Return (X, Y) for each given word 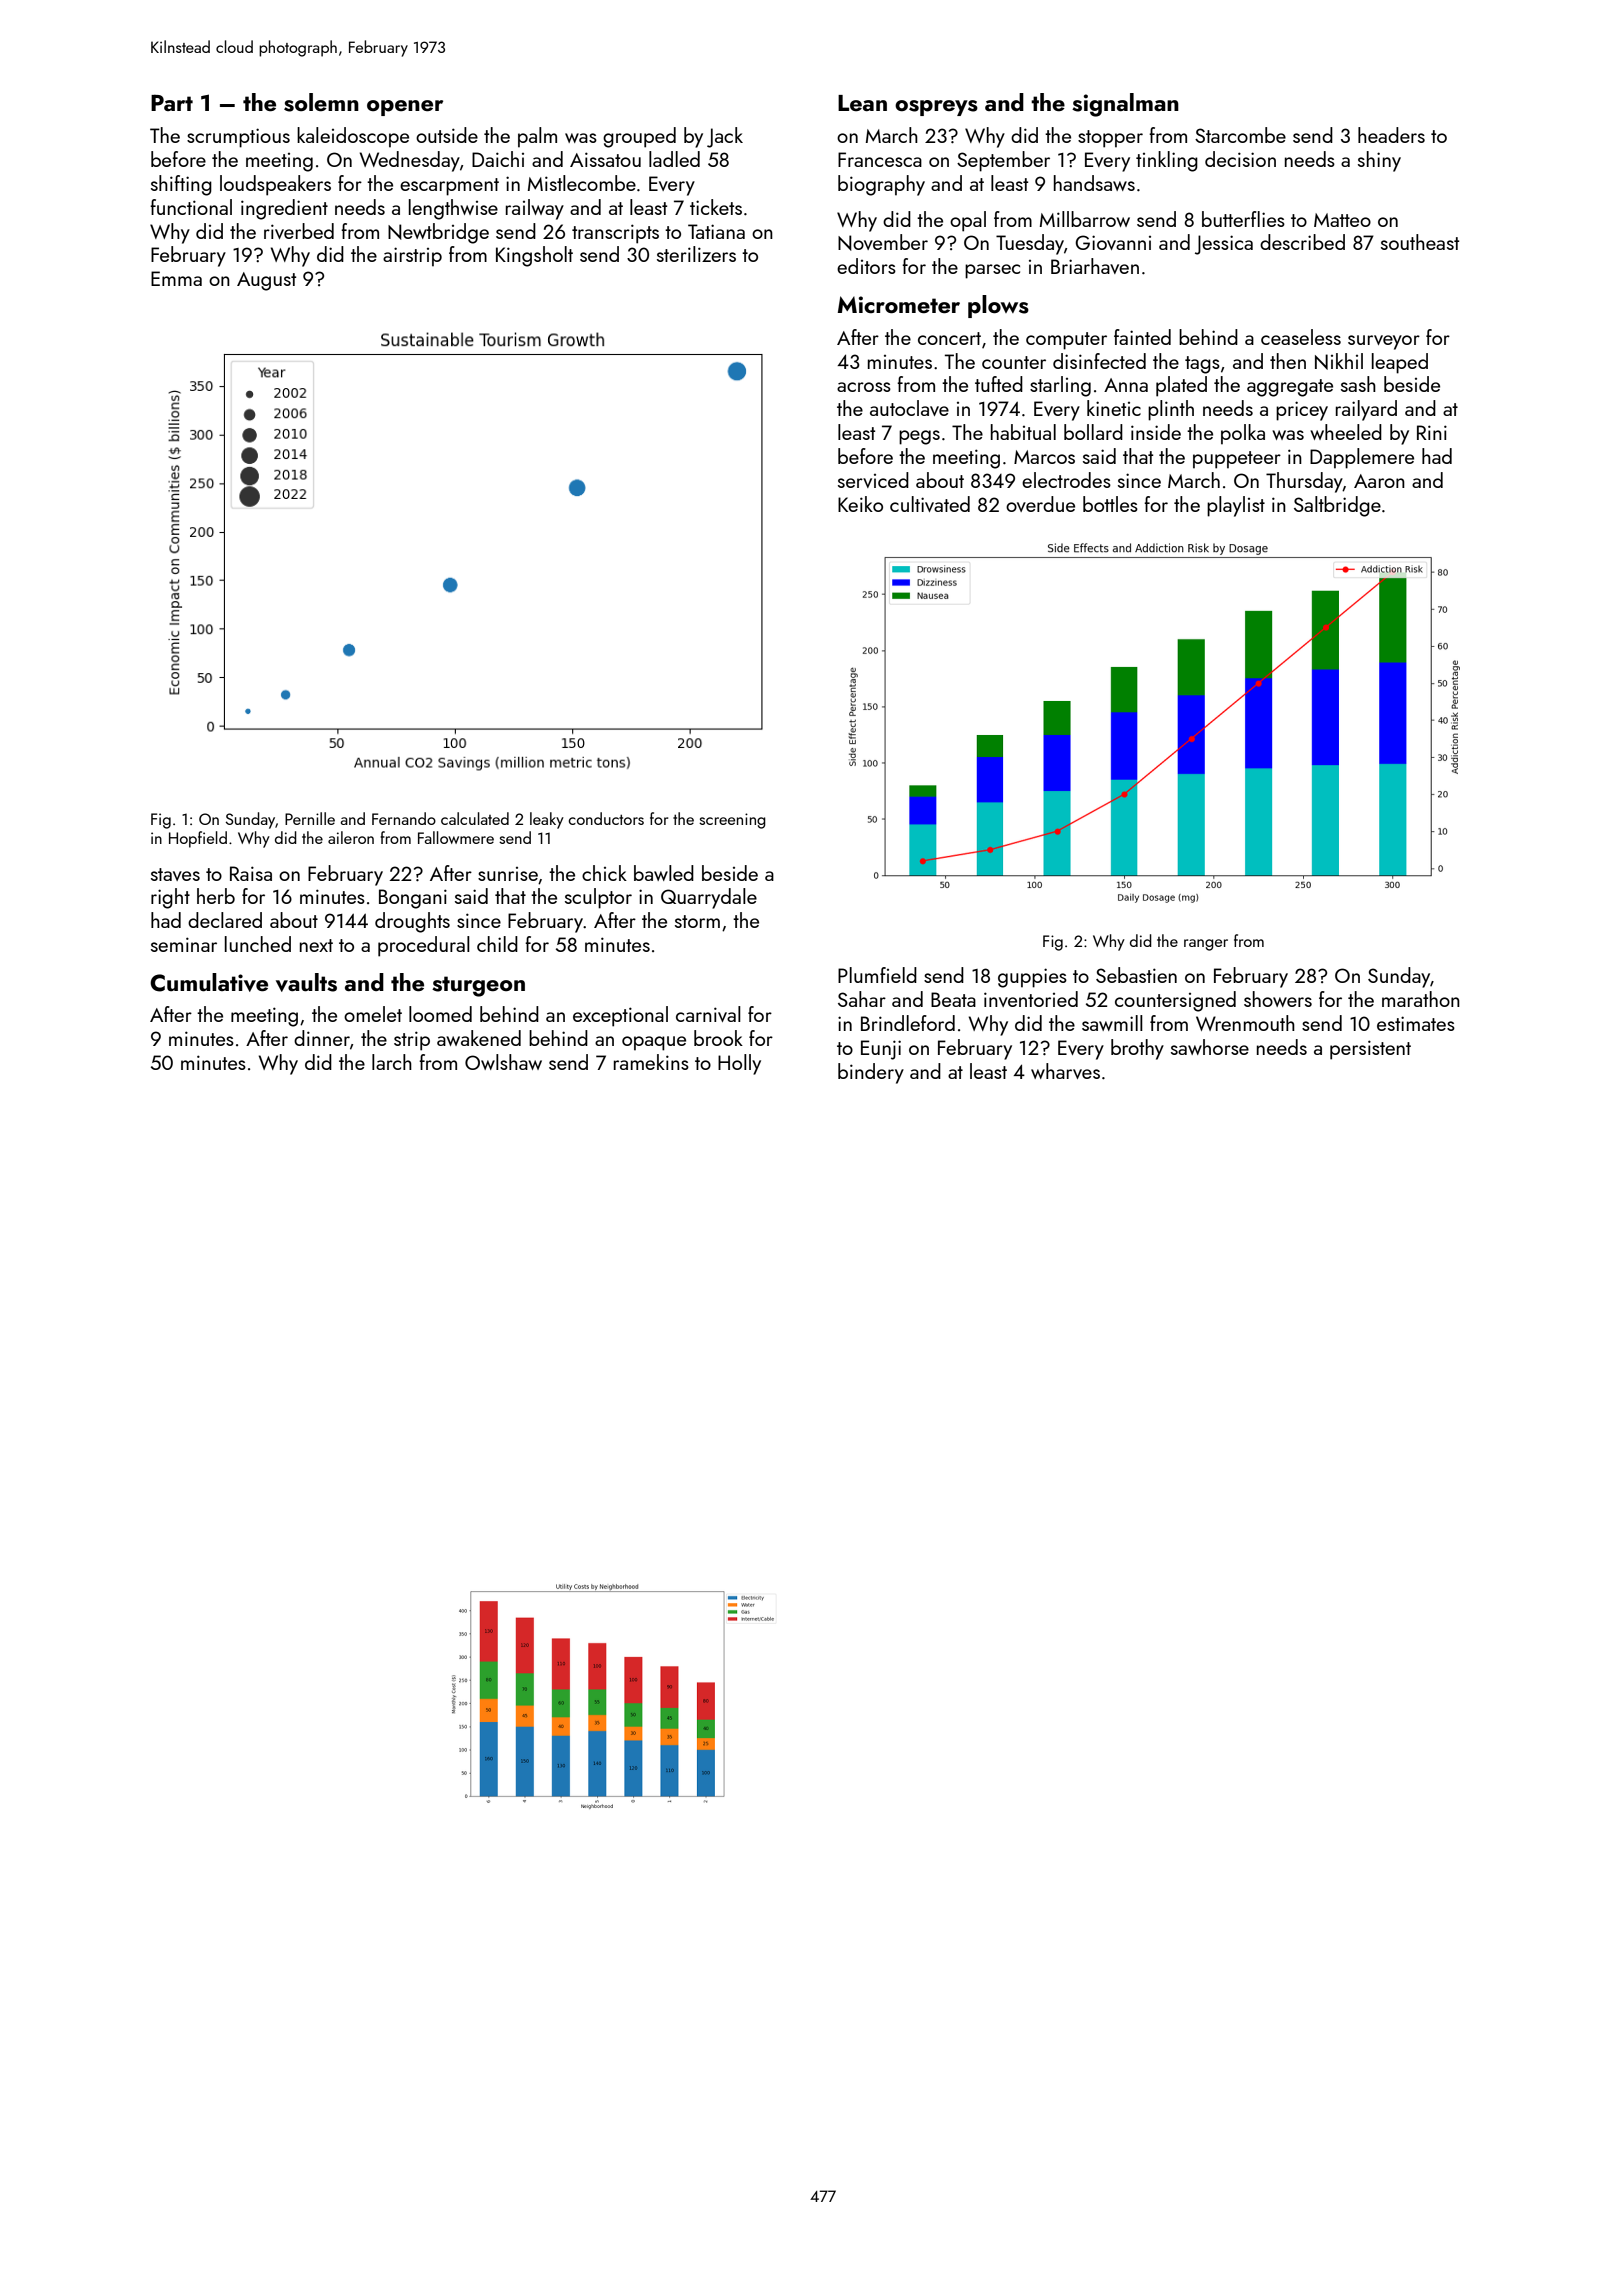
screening (732, 821)
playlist (1236, 506)
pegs (919, 437)
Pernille (310, 818)
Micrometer (899, 304)
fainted (1142, 337)
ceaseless (1301, 337)
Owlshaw (503, 1062)
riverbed (299, 231)
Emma (176, 278)
